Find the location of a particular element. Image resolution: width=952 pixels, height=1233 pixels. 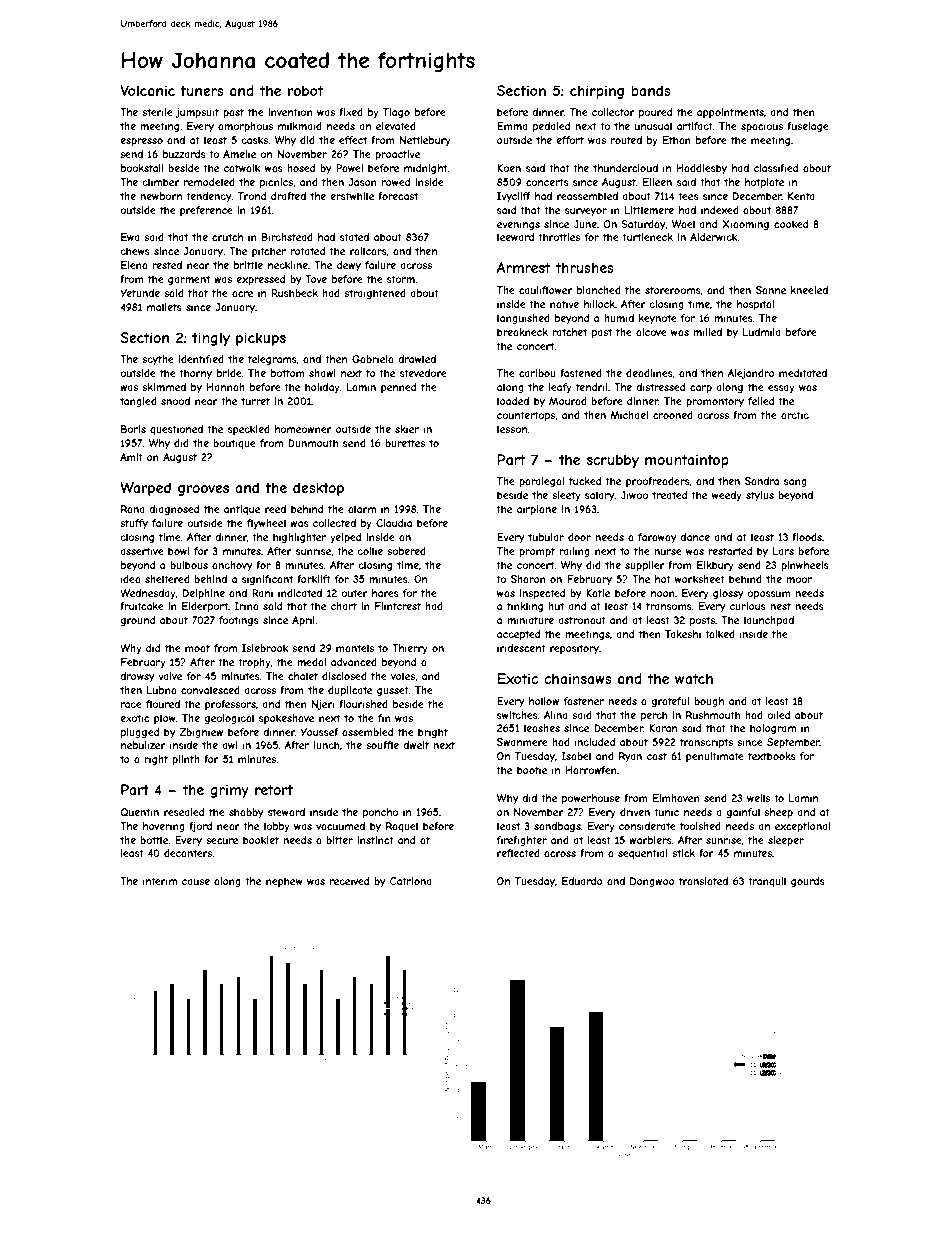

fin is located at coordinates (384, 718).
